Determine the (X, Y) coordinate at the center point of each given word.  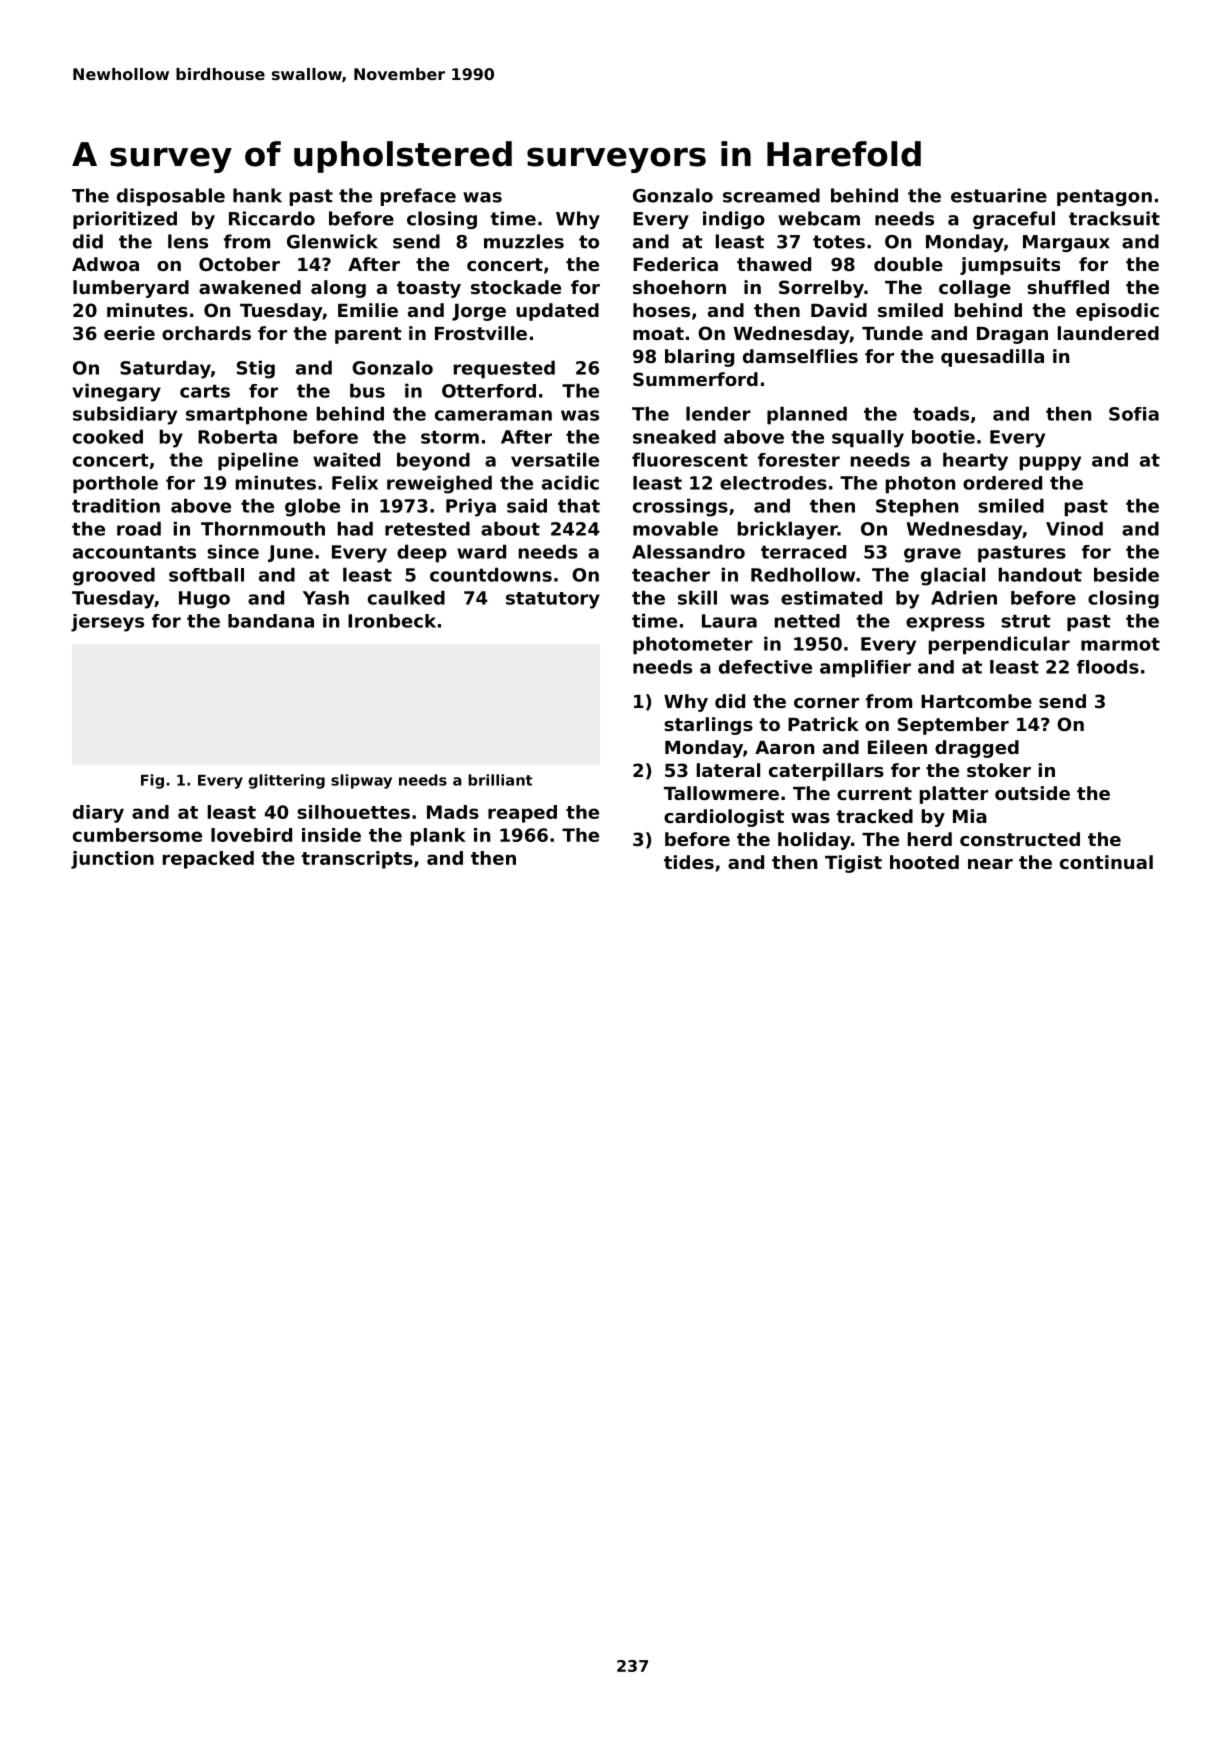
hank (257, 195)
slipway (361, 781)
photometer (693, 645)
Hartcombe (976, 701)
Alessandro (688, 551)
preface (418, 197)
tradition (116, 505)
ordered (1002, 483)
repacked (208, 860)
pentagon (1104, 197)
